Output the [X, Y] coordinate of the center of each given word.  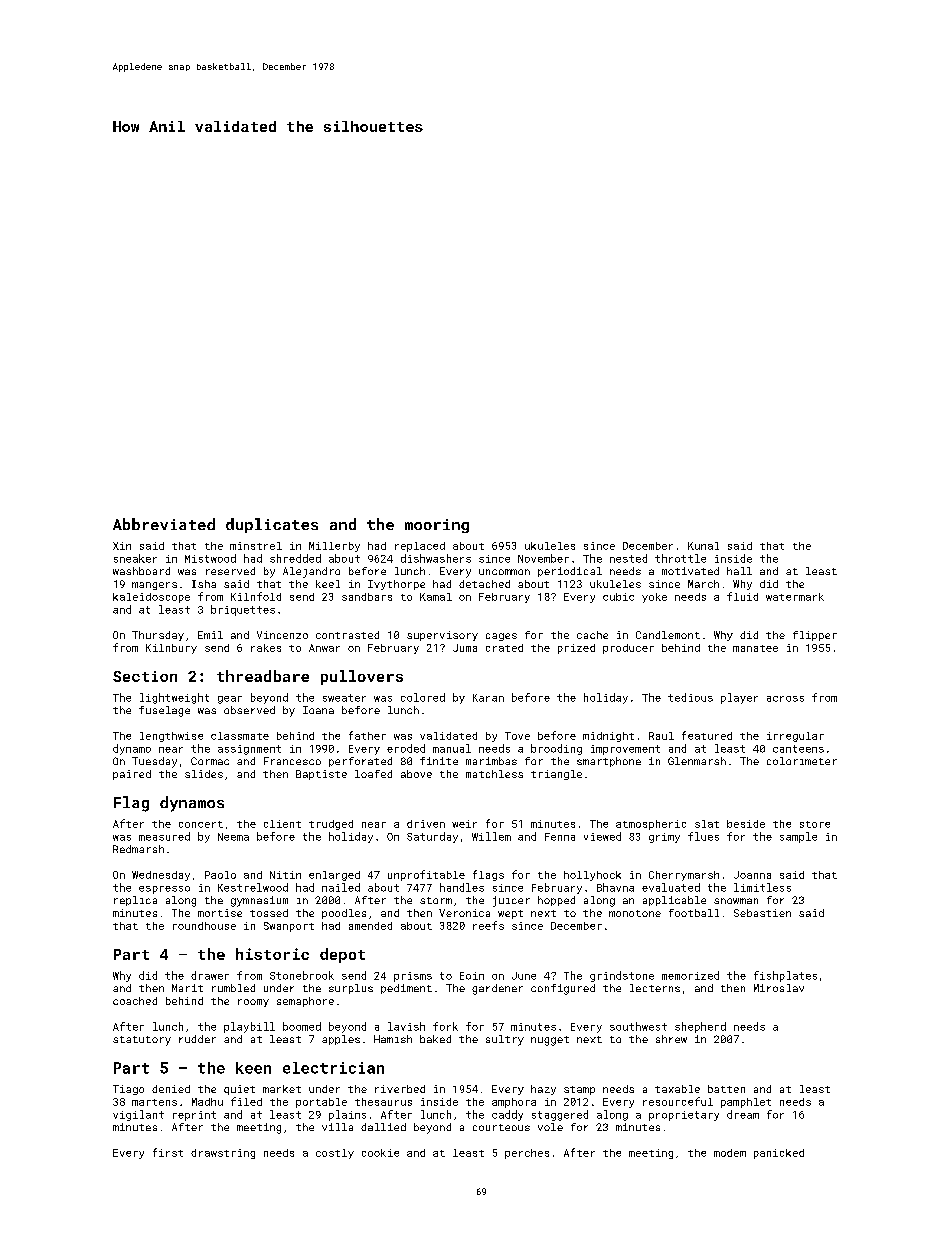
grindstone [622, 976]
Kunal [703, 546]
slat [707, 824]
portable [321, 1103]
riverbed [400, 1089]
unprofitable [426, 875]
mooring [437, 526]
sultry [505, 1040]
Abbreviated [164, 524]
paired [132, 775]
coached [135, 1001]
